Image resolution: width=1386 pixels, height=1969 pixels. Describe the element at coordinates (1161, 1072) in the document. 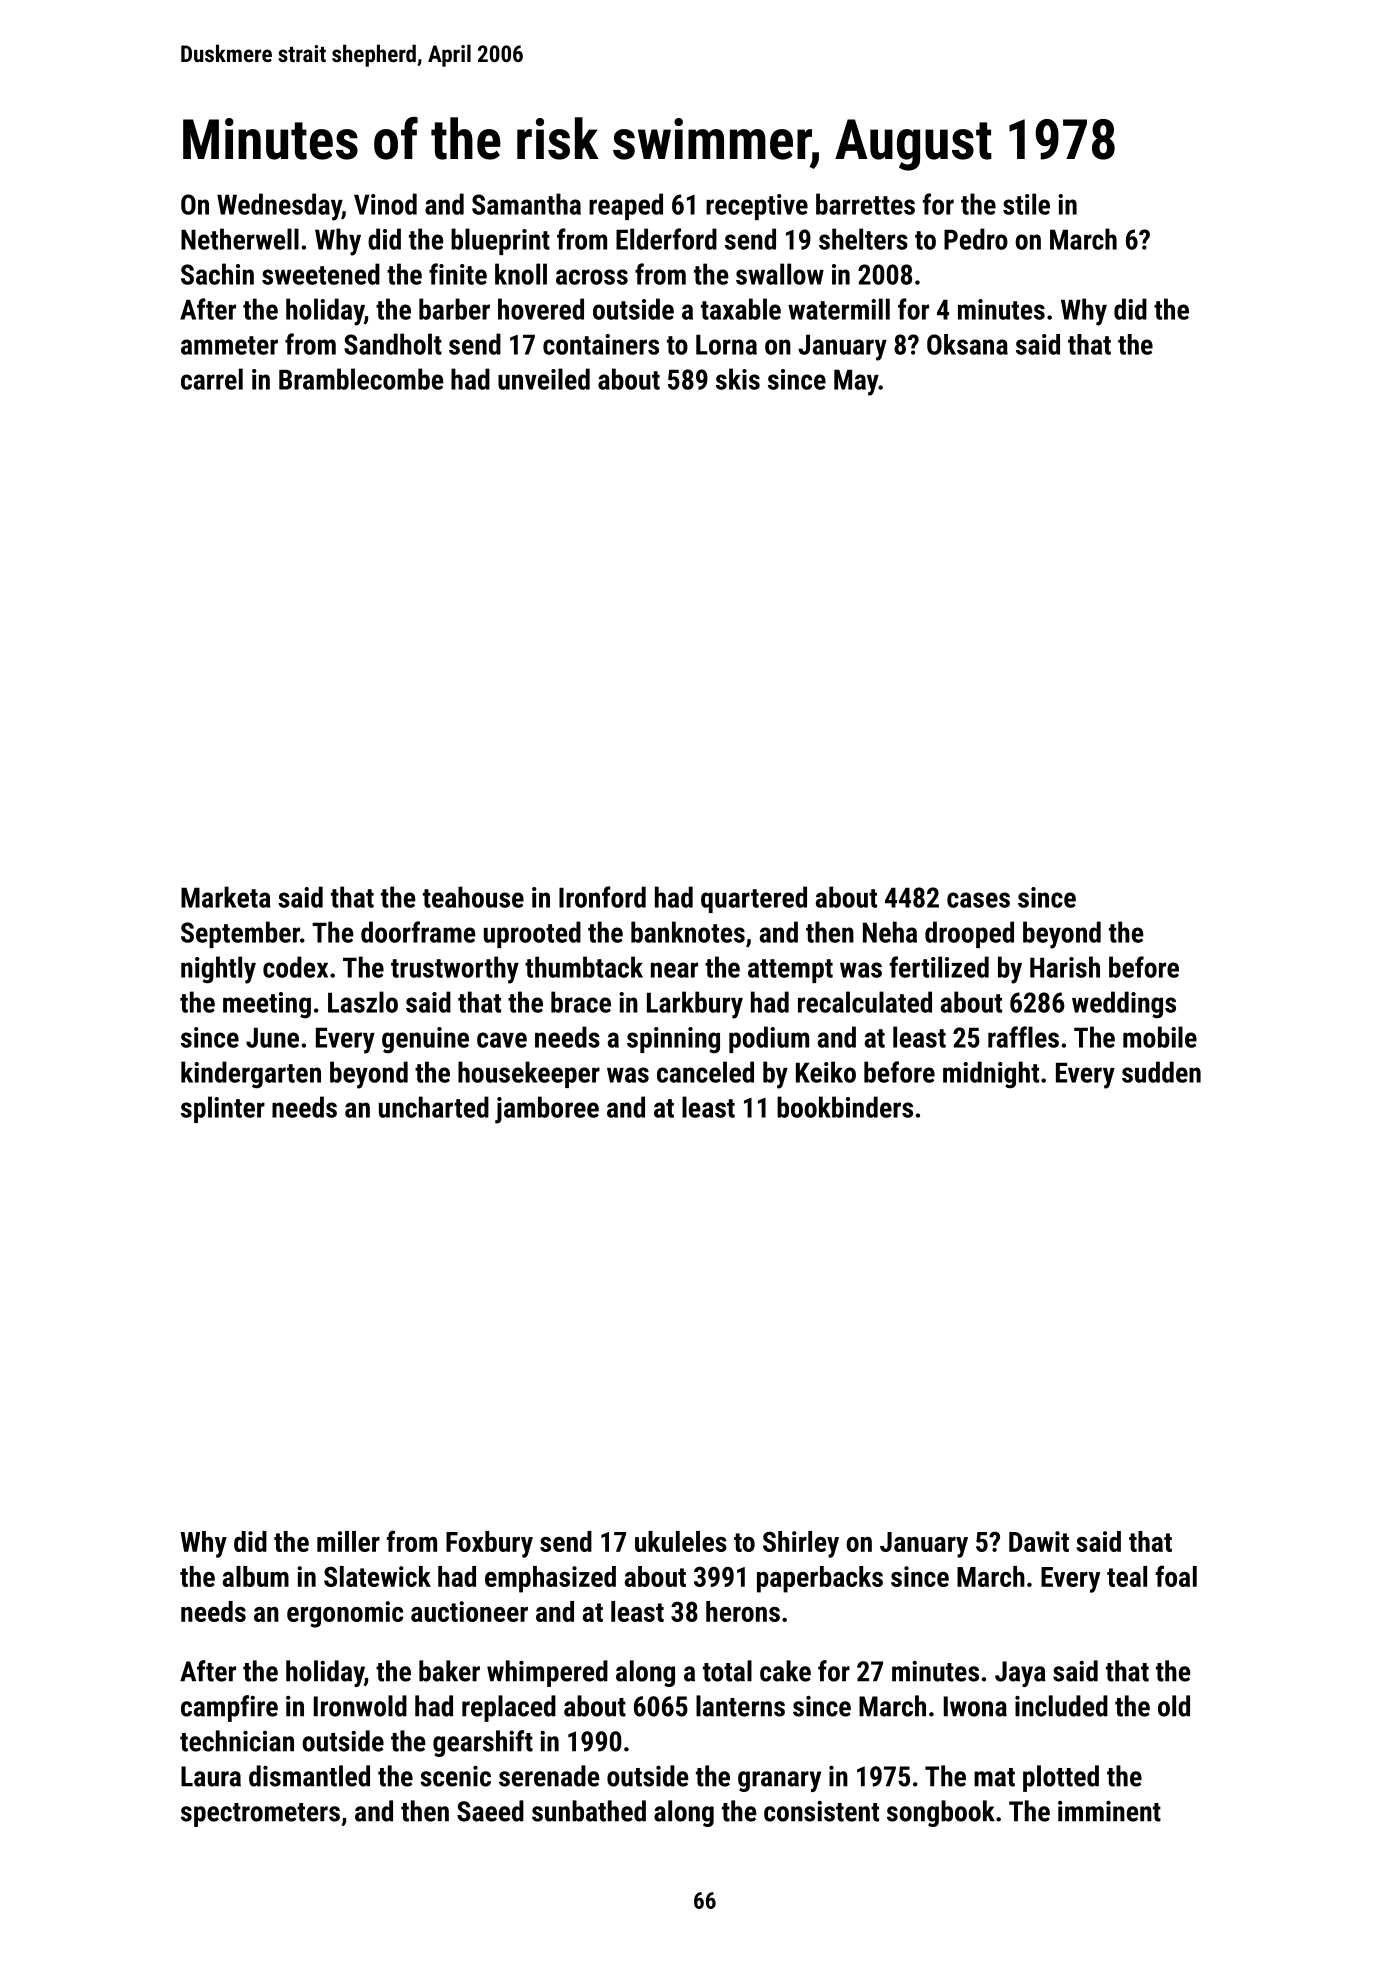

I see `sudden` at that location.
